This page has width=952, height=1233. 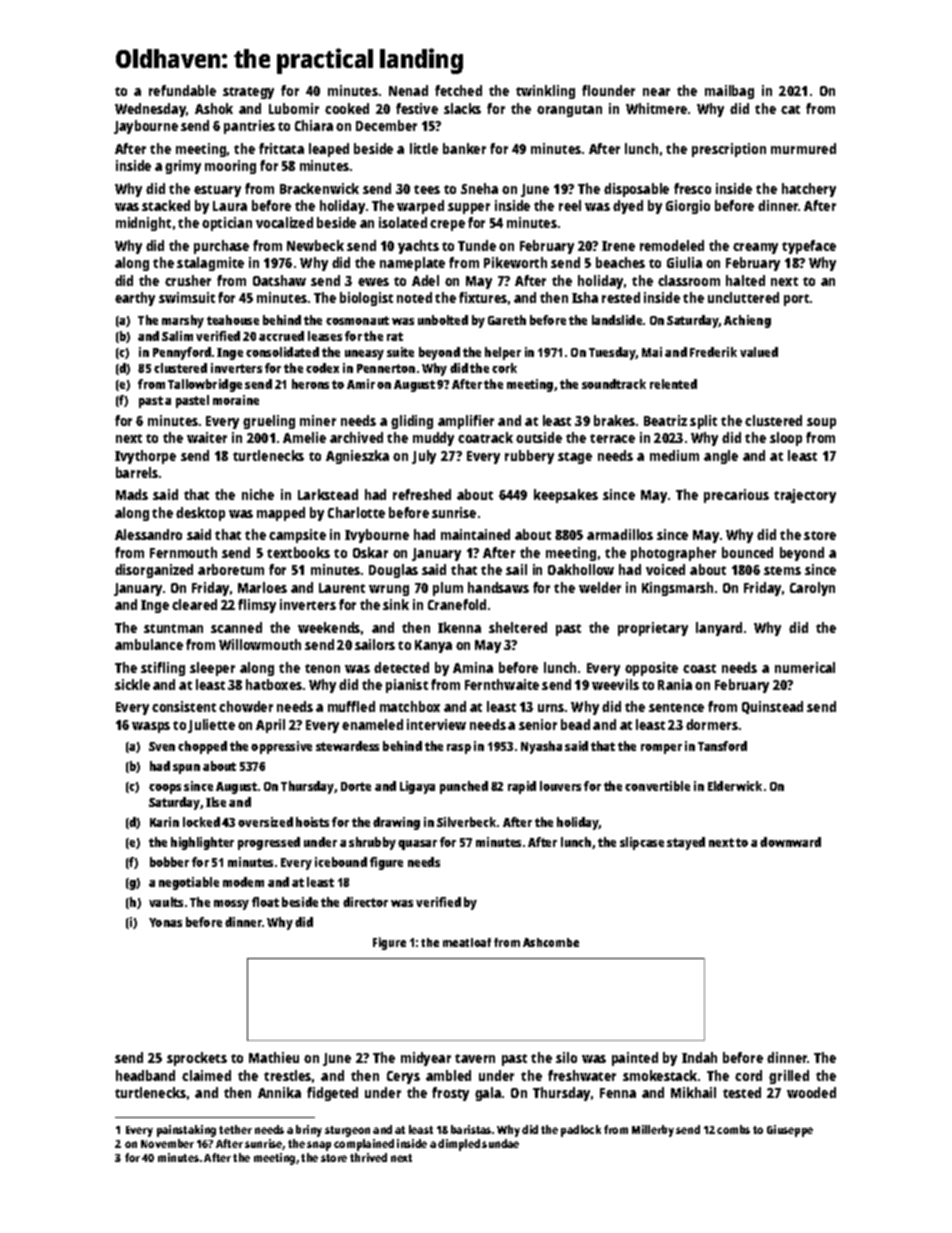 What do you see at coordinates (674, 455) in the page?
I see `medium` at bounding box center [674, 455].
